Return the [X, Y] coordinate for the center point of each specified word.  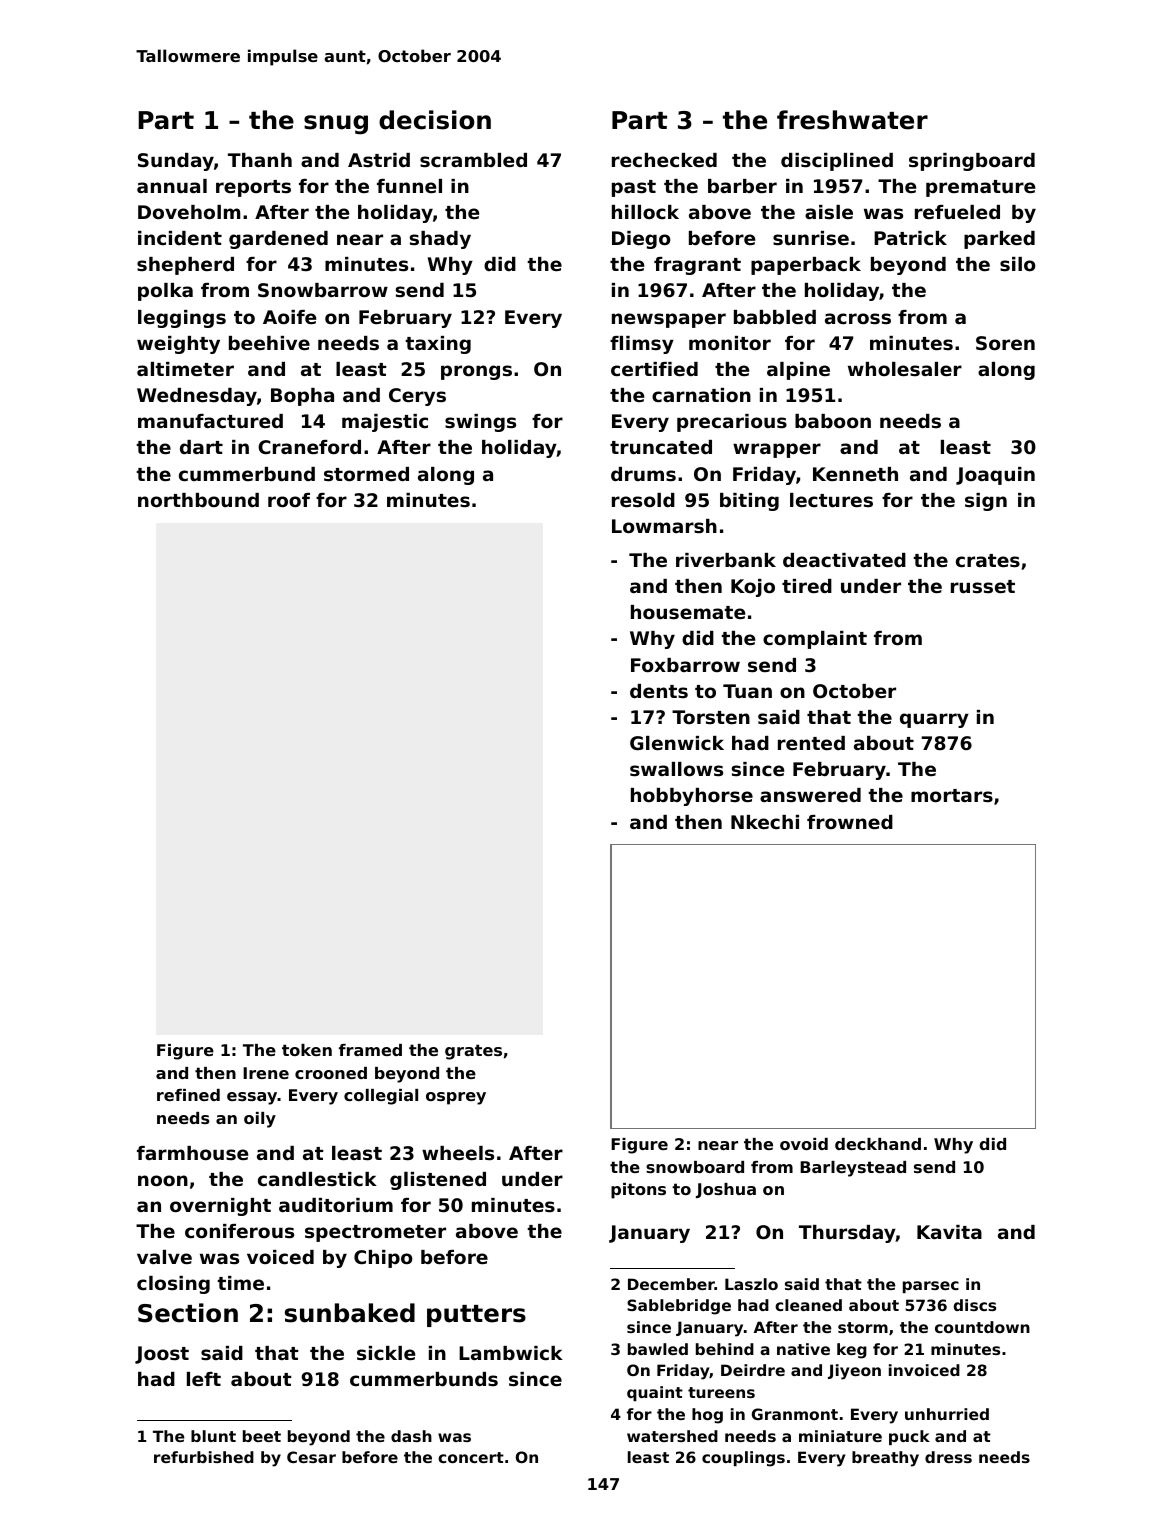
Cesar [311, 1457]
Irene [266, 1073]
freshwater [852, 120]
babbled [775, 317]
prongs [476, 372]
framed [370, 1050]
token [307, 1050]
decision [435, 120]
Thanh [260, 160]
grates [473, 1052]
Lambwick [511, 1353]
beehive [269, 343]
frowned [850, 822]
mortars [952, 795]
